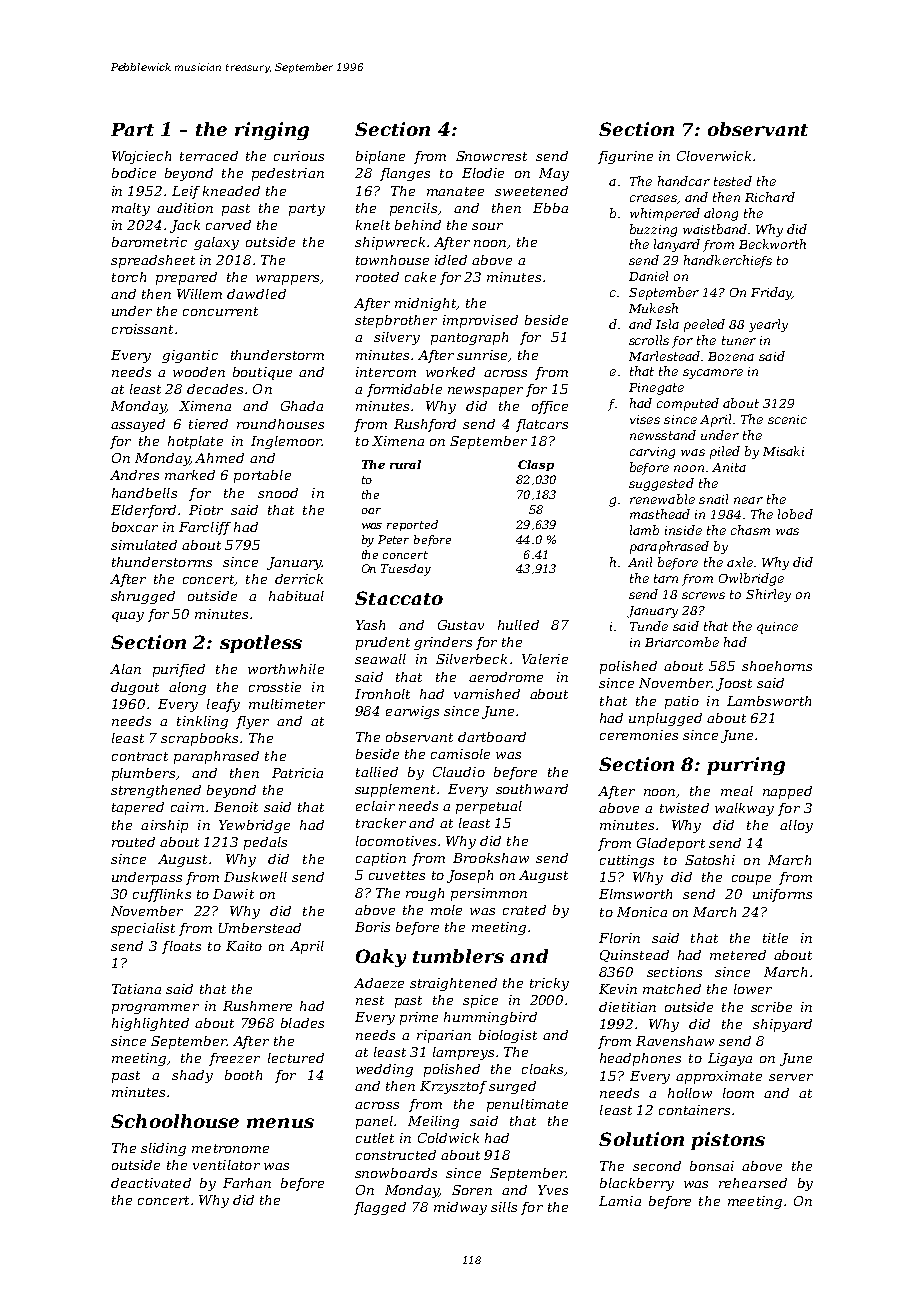 The image size is (924, 1308). Describe the element at coordinates (672, 989) in the screenshot. I see `matched` at that location.
